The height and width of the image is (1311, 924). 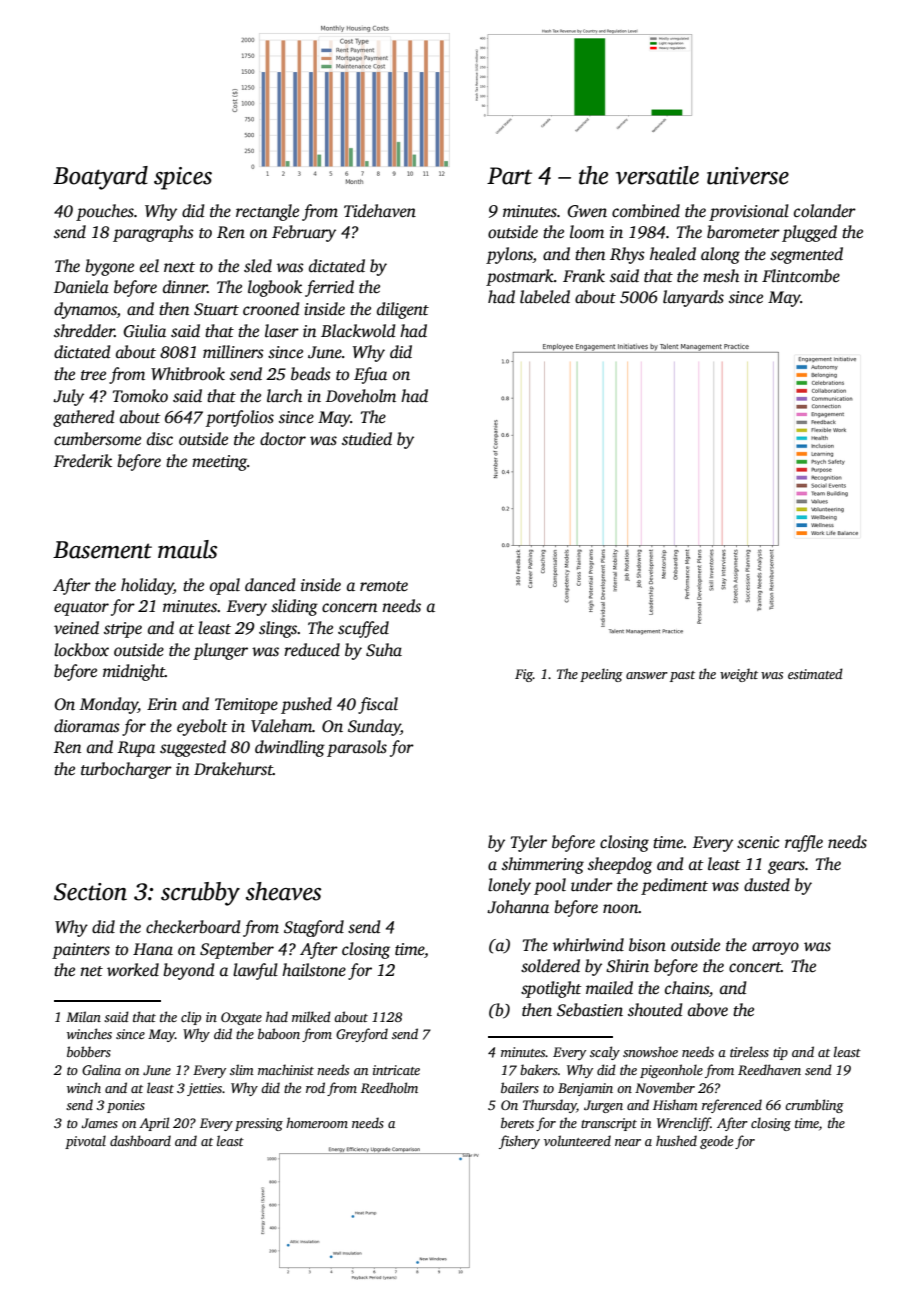 What do you see at coordinates (85, 1142) in the image?
I see `pivotal` at bounding box center [85, 1142].
